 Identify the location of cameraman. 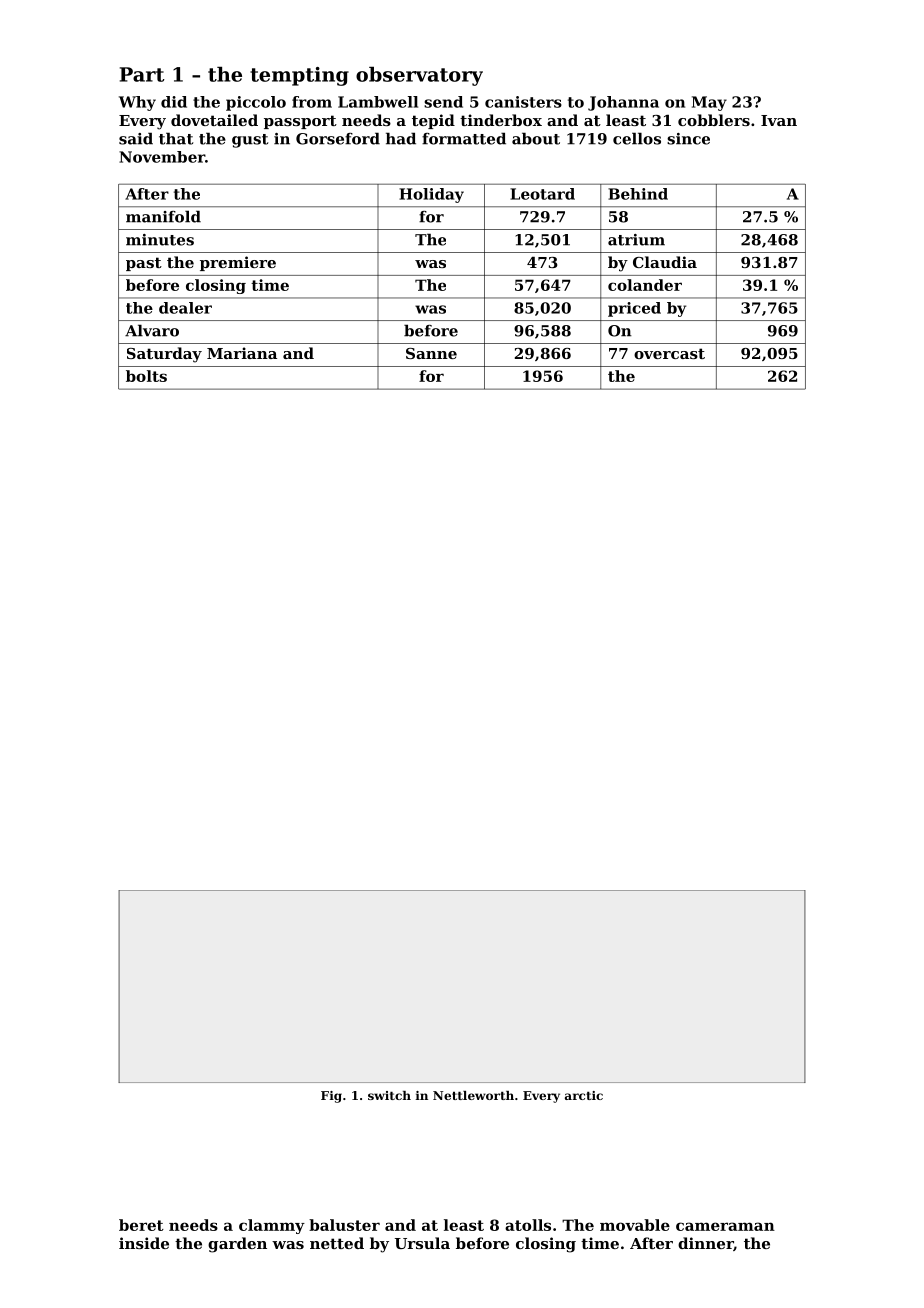
(725, 1226).
